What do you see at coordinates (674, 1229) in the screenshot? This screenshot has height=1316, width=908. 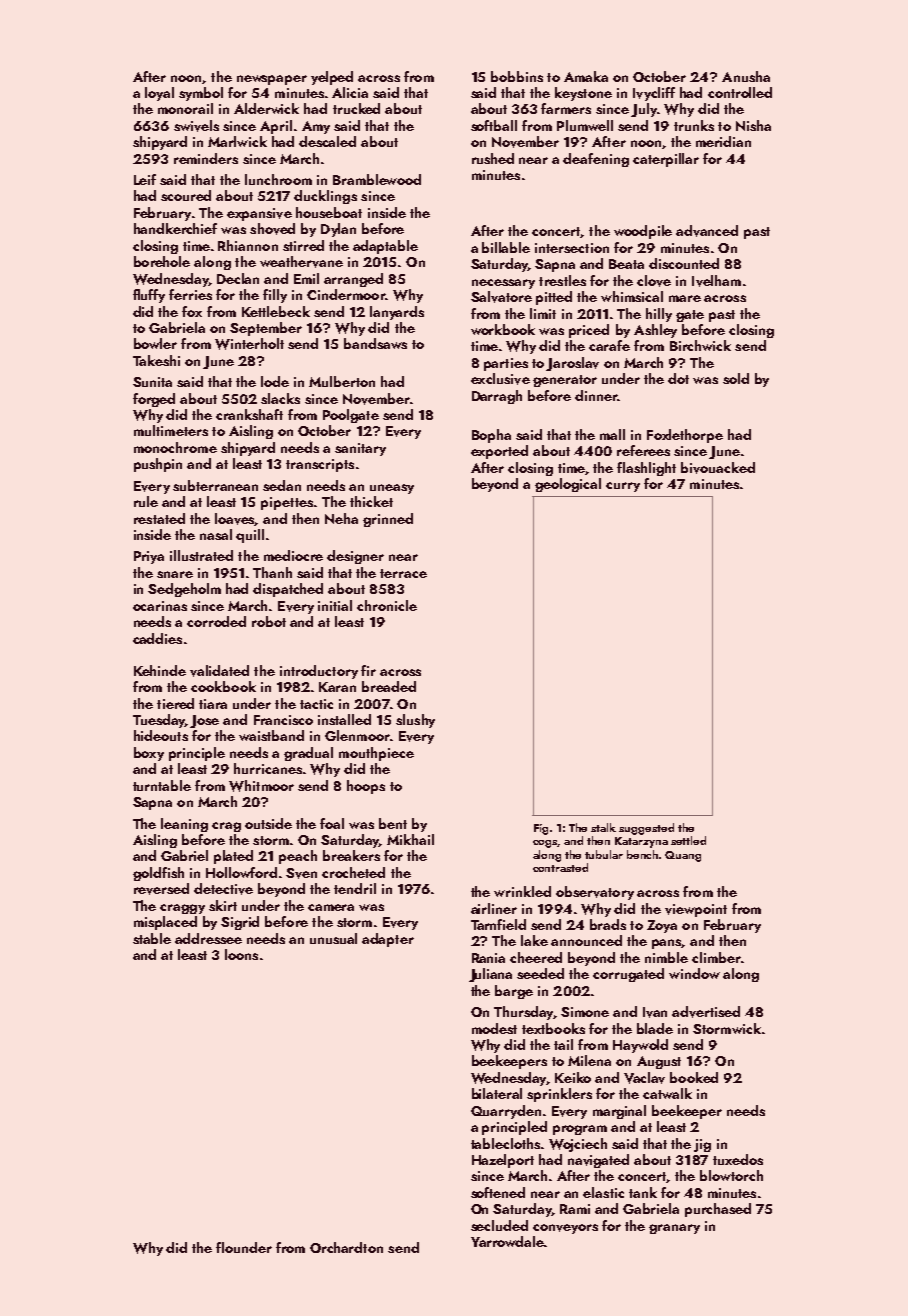 I see `granary` at bounding box center [674, 1229].
